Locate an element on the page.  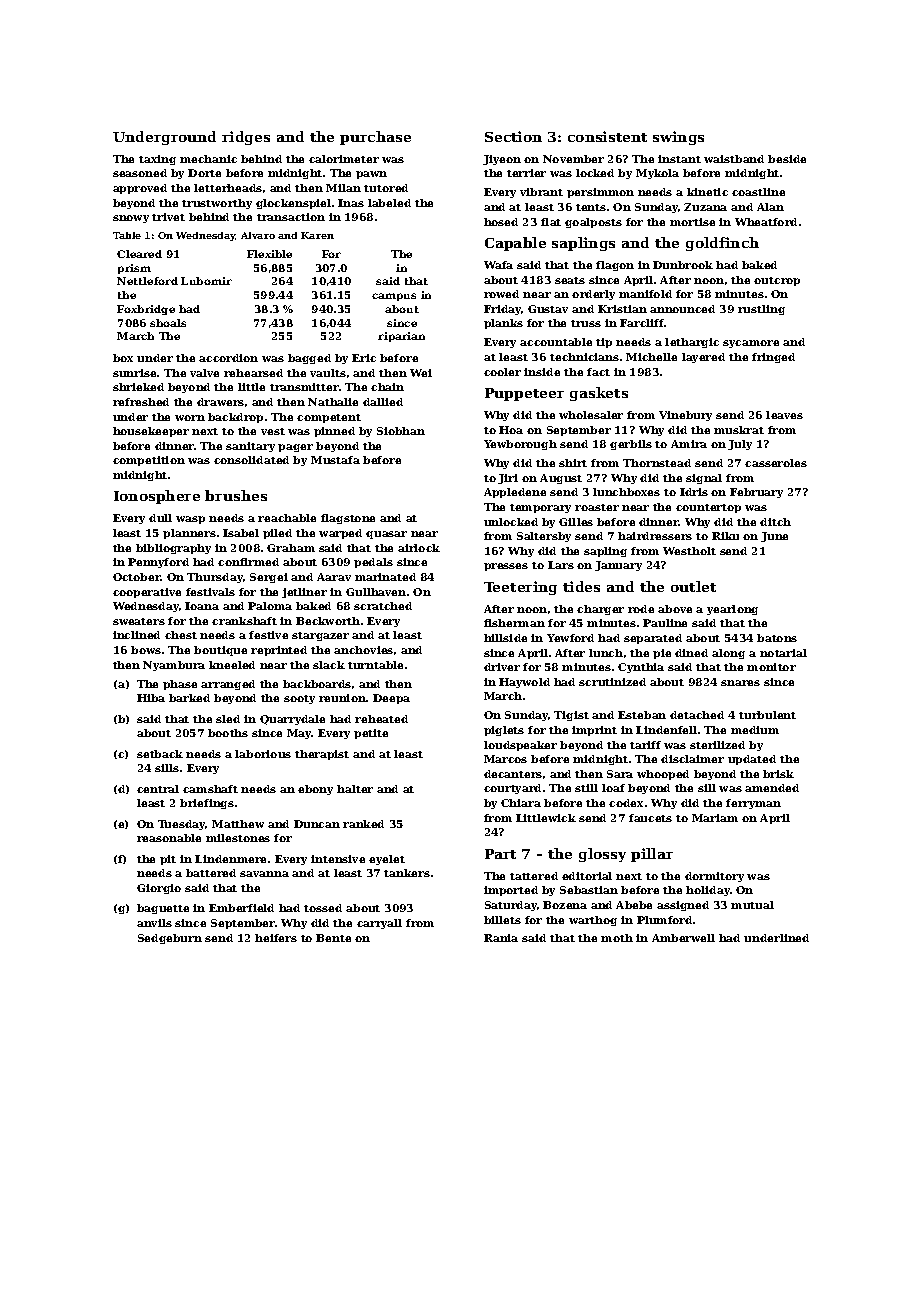
Deepa is located at coordinates (391, 699).
